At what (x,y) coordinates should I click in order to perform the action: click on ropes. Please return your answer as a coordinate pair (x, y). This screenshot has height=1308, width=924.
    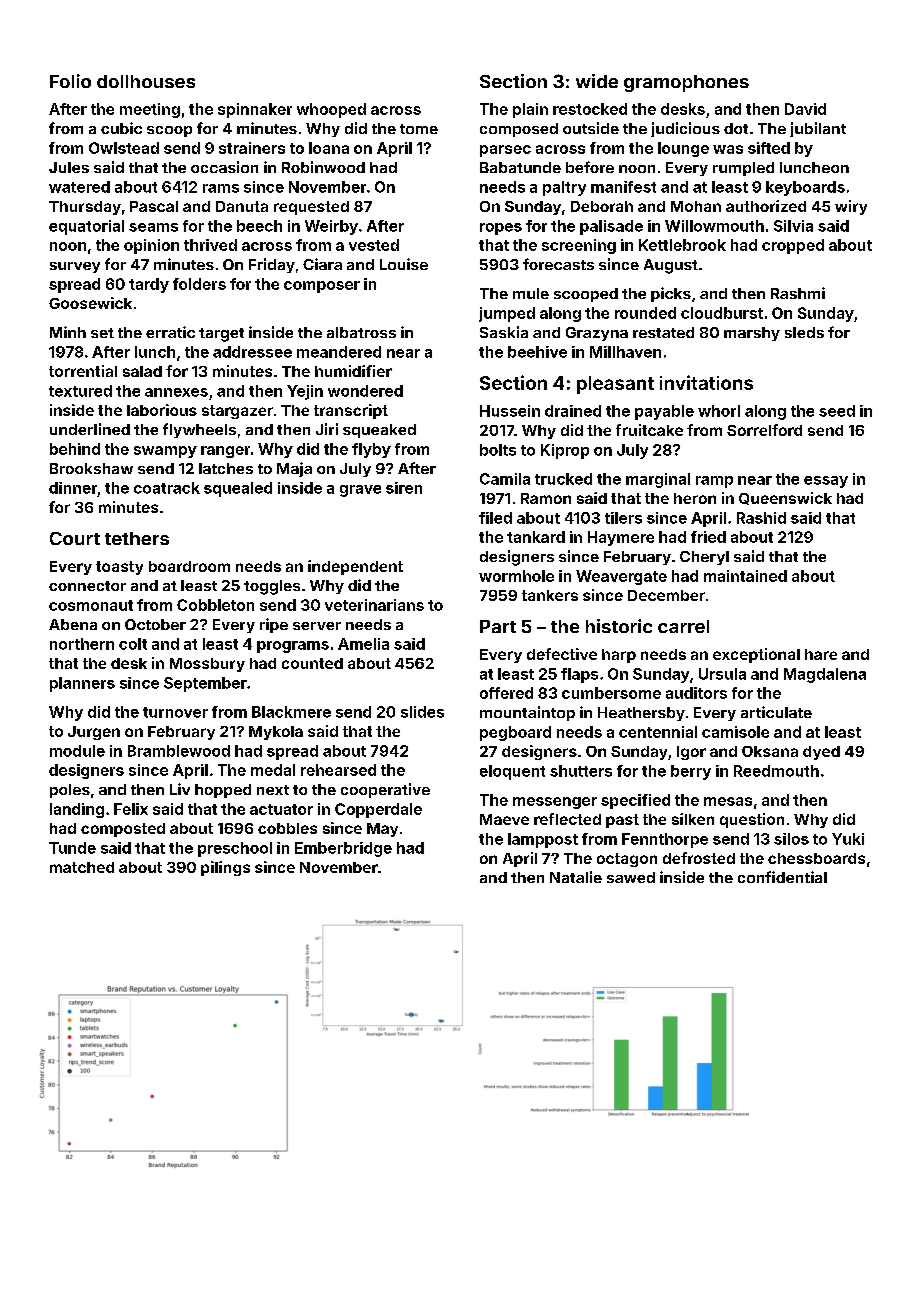
    Looking at the image, I should click on (501, 229).
